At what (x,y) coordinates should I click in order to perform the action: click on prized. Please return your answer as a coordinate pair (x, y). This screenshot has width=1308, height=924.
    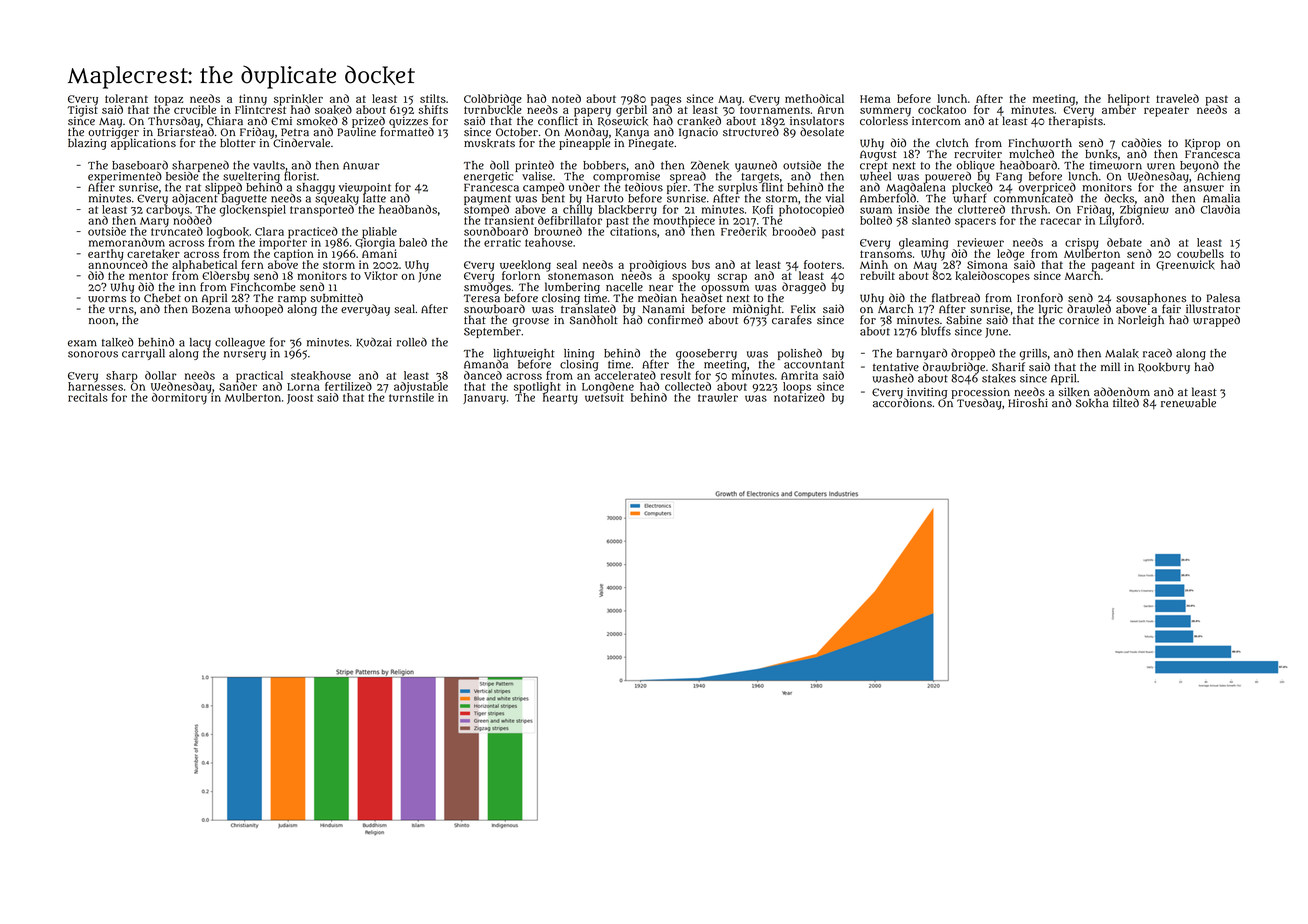
    Looking at the image, I should click on (368, 121).
